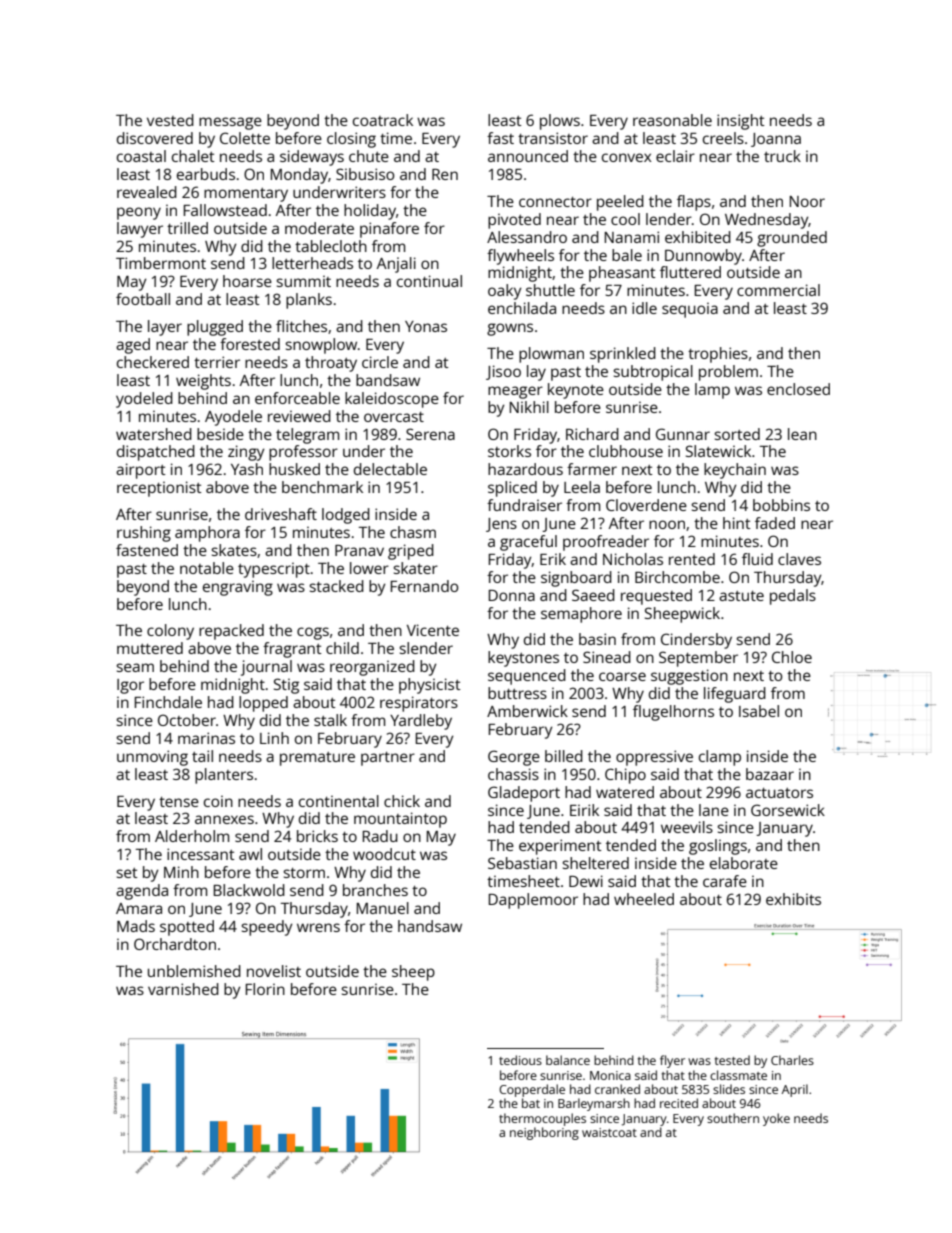 The height and width of the screenshot is (1233, 952). Describe the element at coordinates (141, 156) in the screenshot. I see `coastal` at that location.
